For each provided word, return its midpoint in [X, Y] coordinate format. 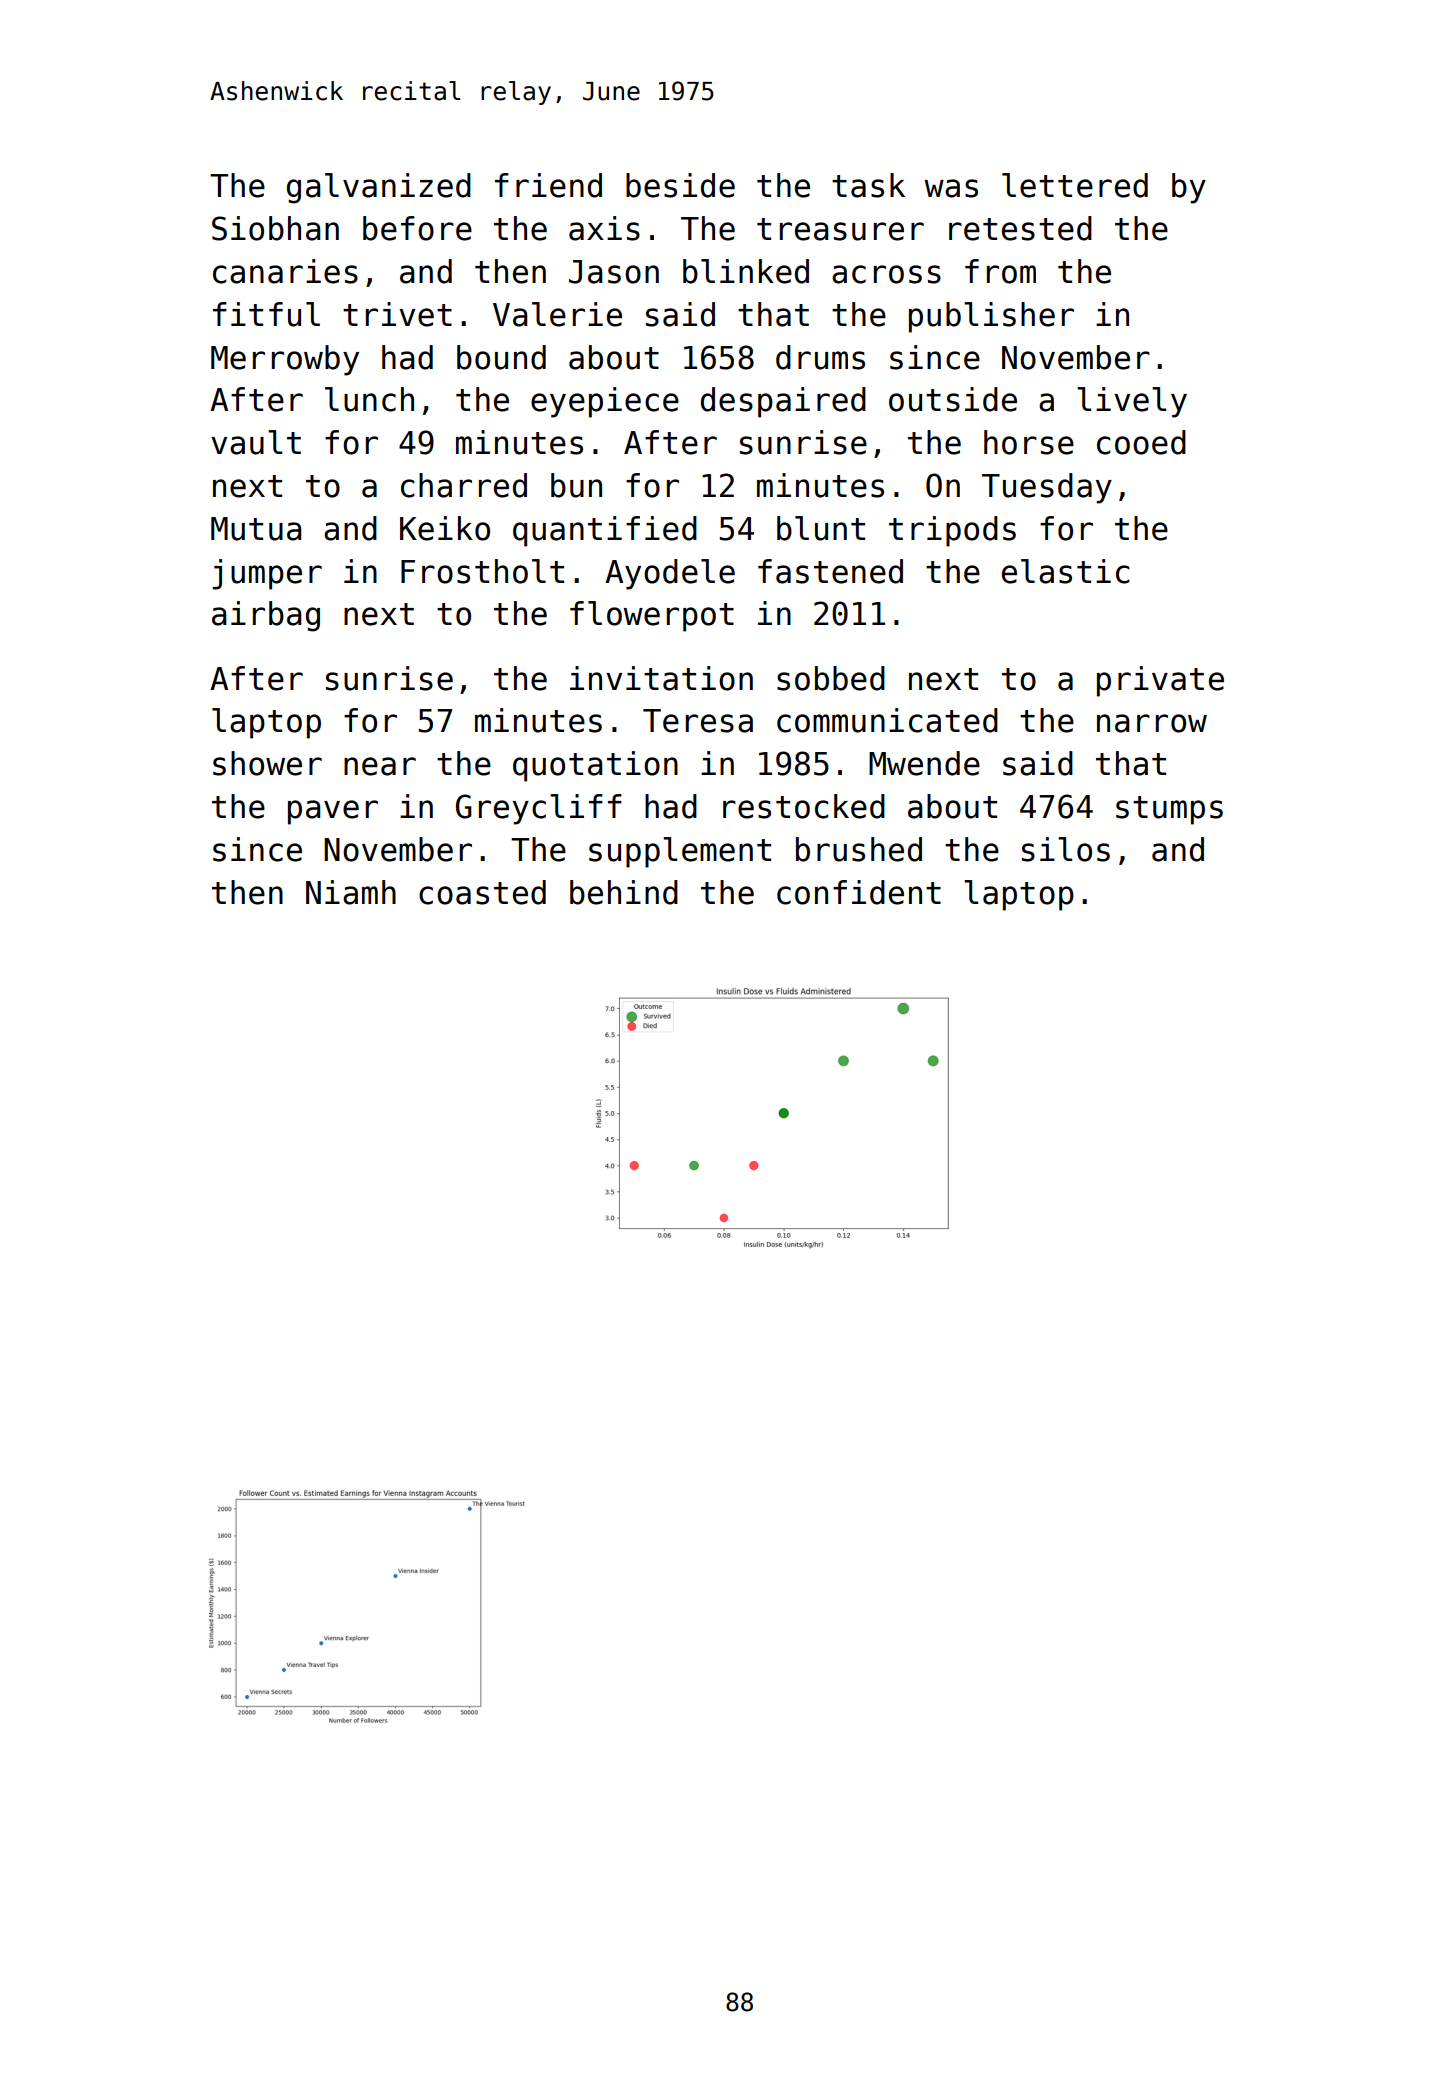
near [380, 766]
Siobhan [275, 228]
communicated [887, 720]
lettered [1075, 185]
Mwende [924, 763]
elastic [1066, 571]
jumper [267, 574]
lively [1132, 402]
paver [333, 812]
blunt [821, 528]
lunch [369, 399]
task [868, 185]
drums [820, 357]
